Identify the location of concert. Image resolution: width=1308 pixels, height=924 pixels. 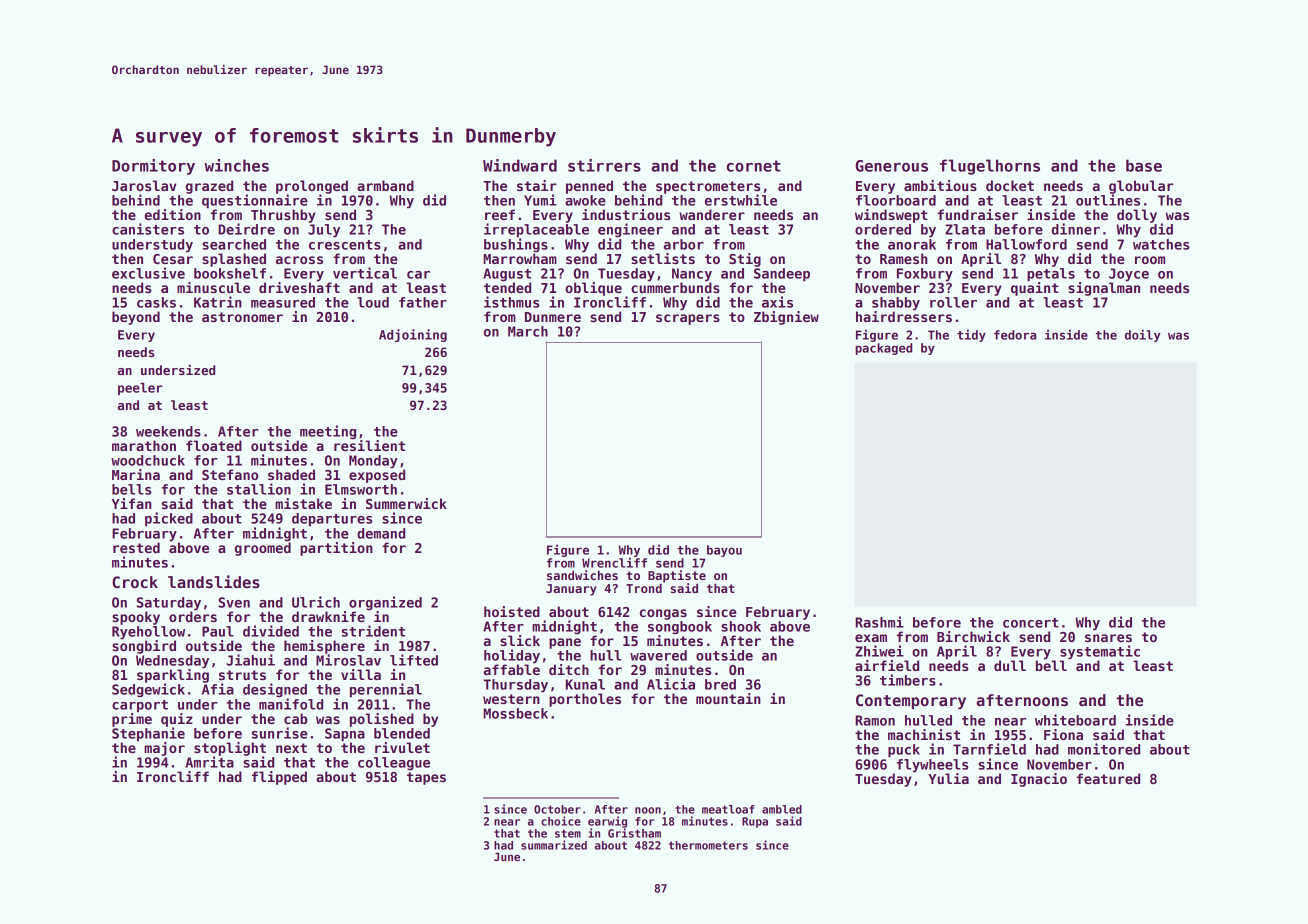
(1031, 623).
